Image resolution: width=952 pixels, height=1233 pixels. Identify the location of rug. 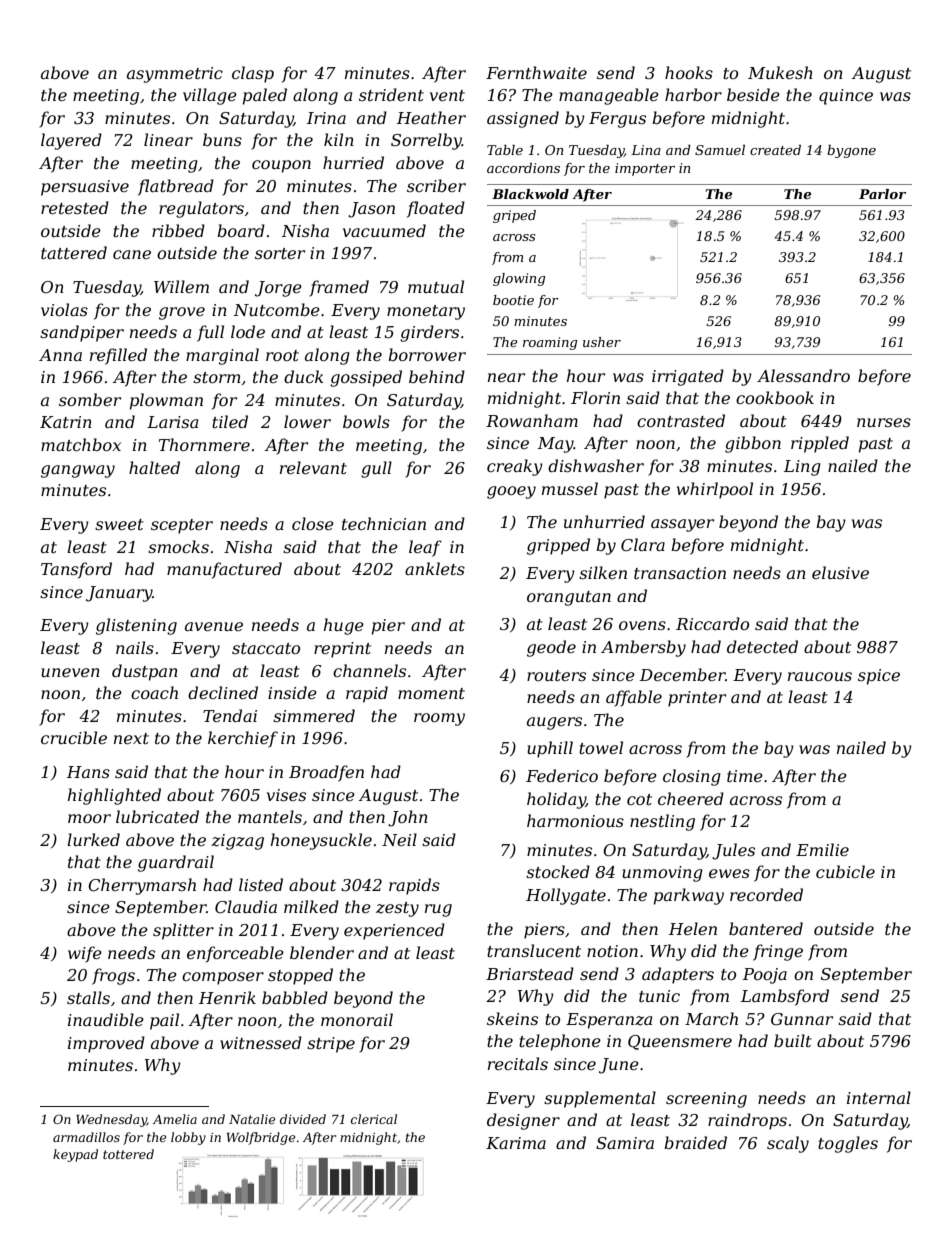
(438, 910).
